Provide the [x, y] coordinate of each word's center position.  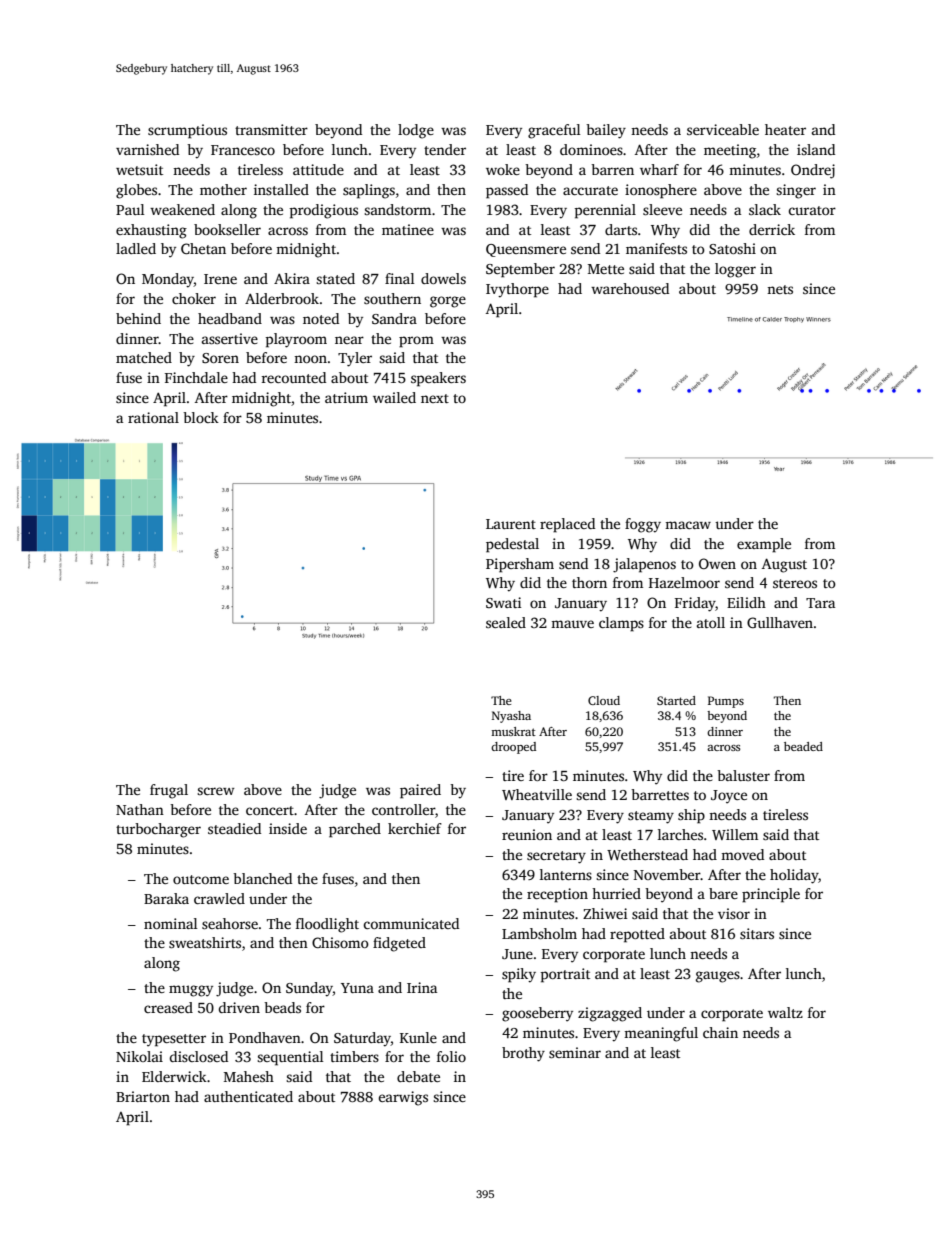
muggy [191, 991]
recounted [294, 377]
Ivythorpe [517, 290]
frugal [169, 791]
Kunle [418, 1037]
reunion [527, 834]
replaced [567, 525]
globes [136, 191]
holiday [794, 876]
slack [765, 209]
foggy [643, 525]
